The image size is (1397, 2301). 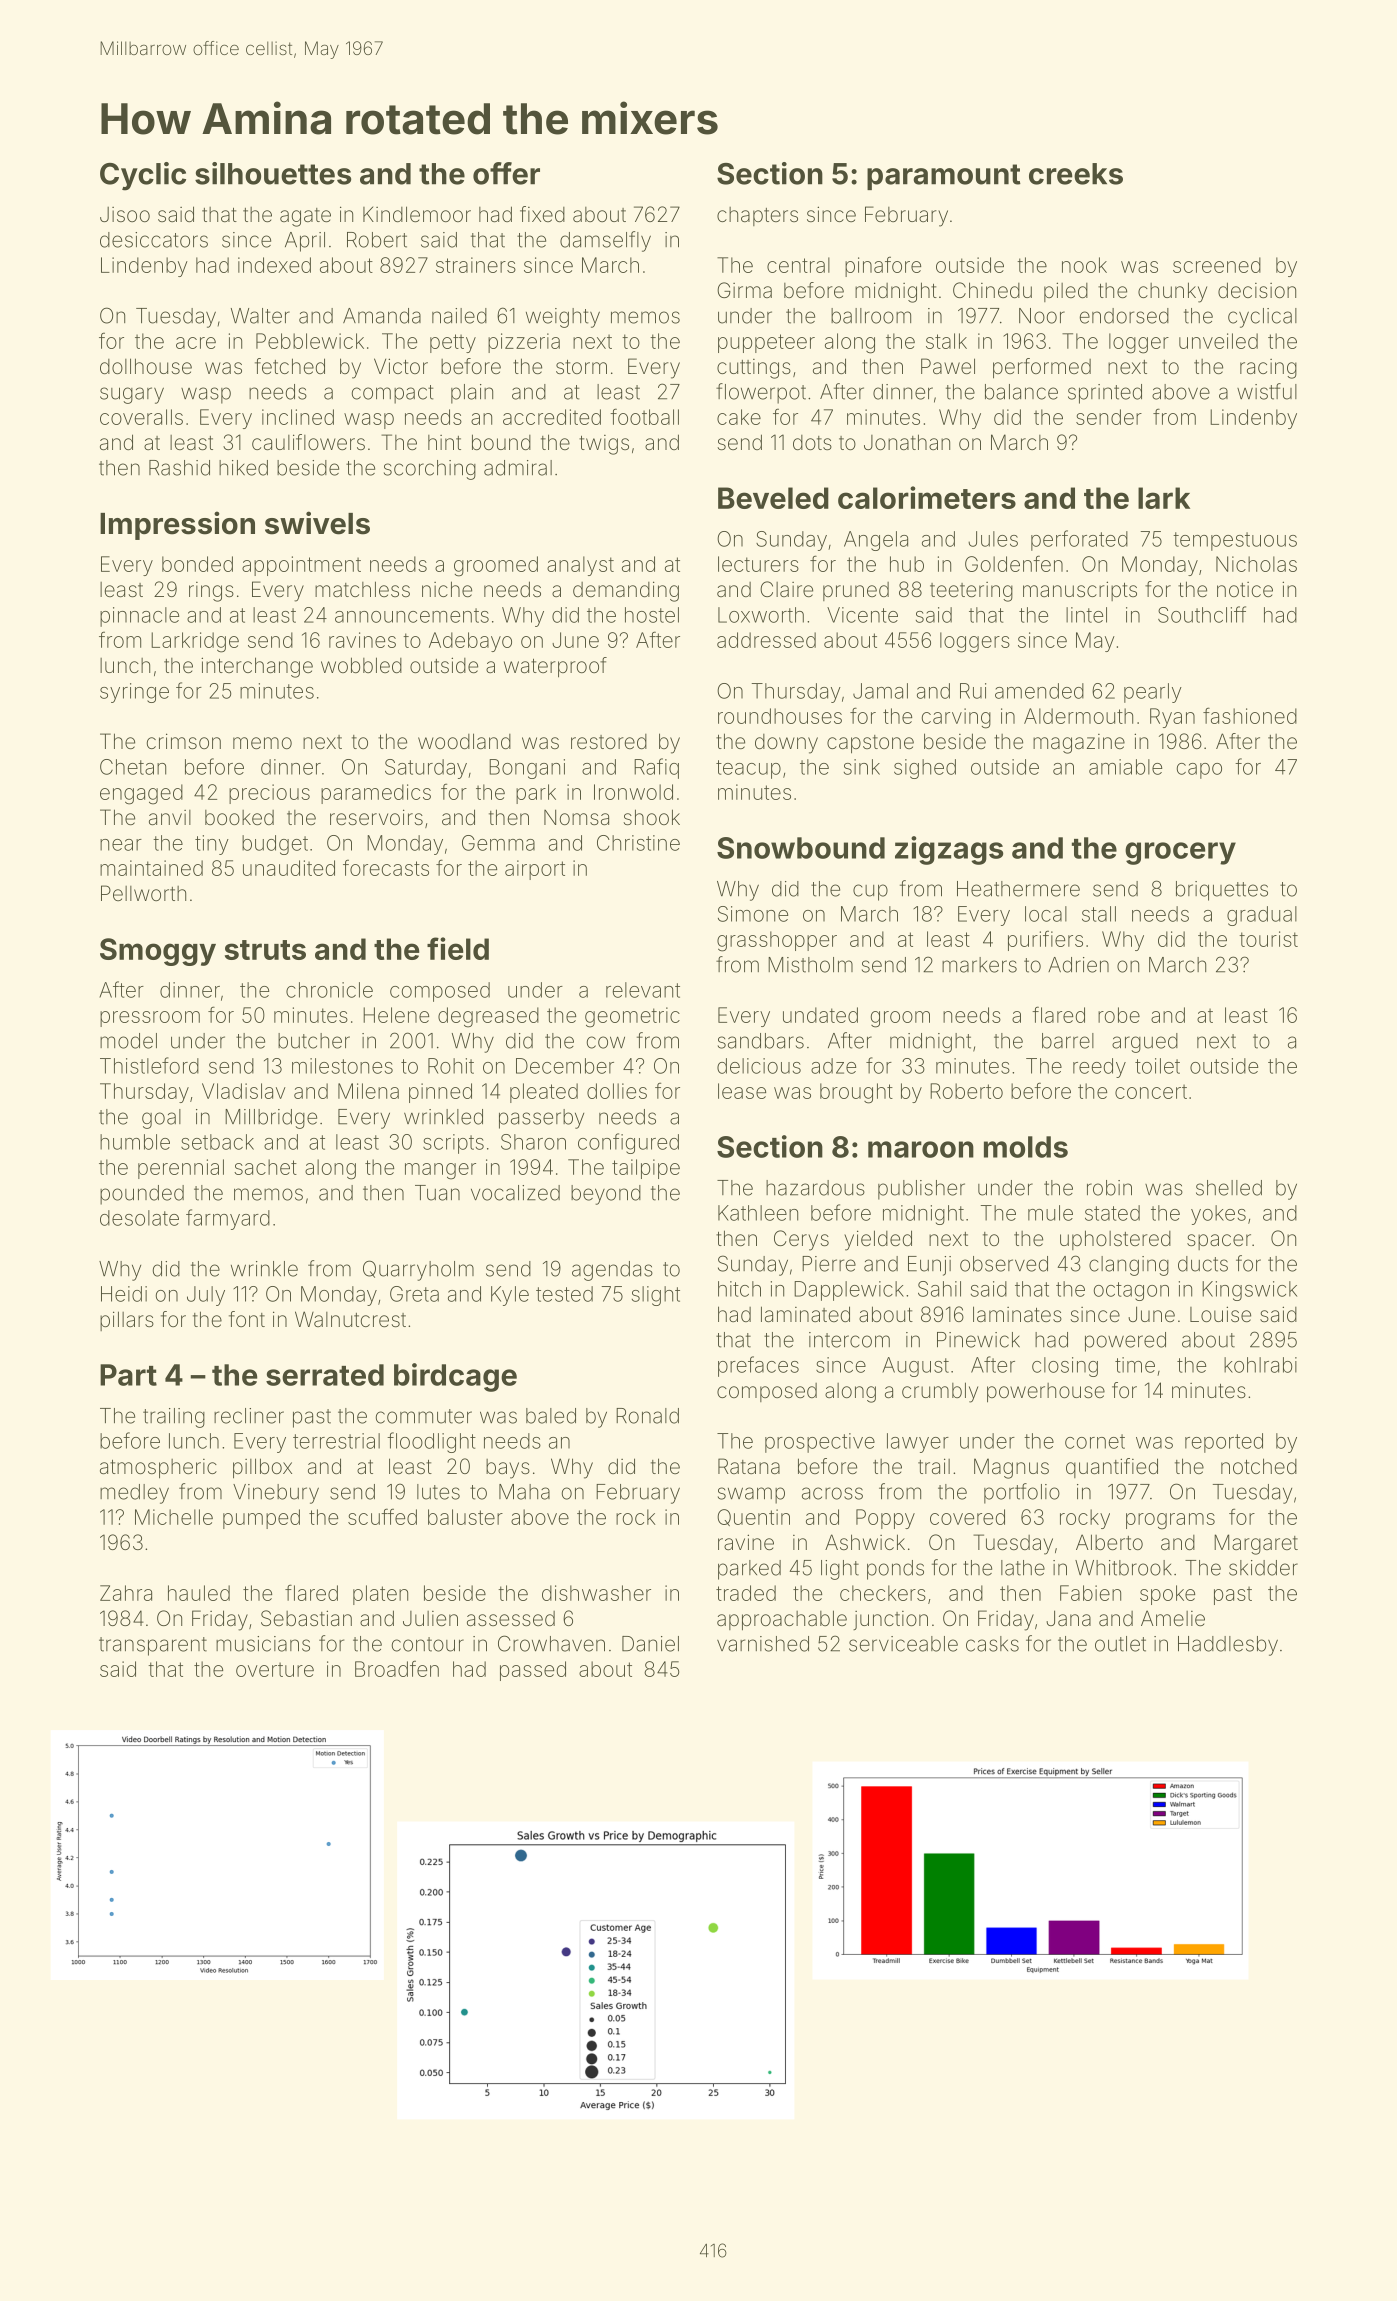 What do you see at coordinates (397, 1668) in the screenshot?
I see `Broadfen` at bounding box center [397, 1668].
